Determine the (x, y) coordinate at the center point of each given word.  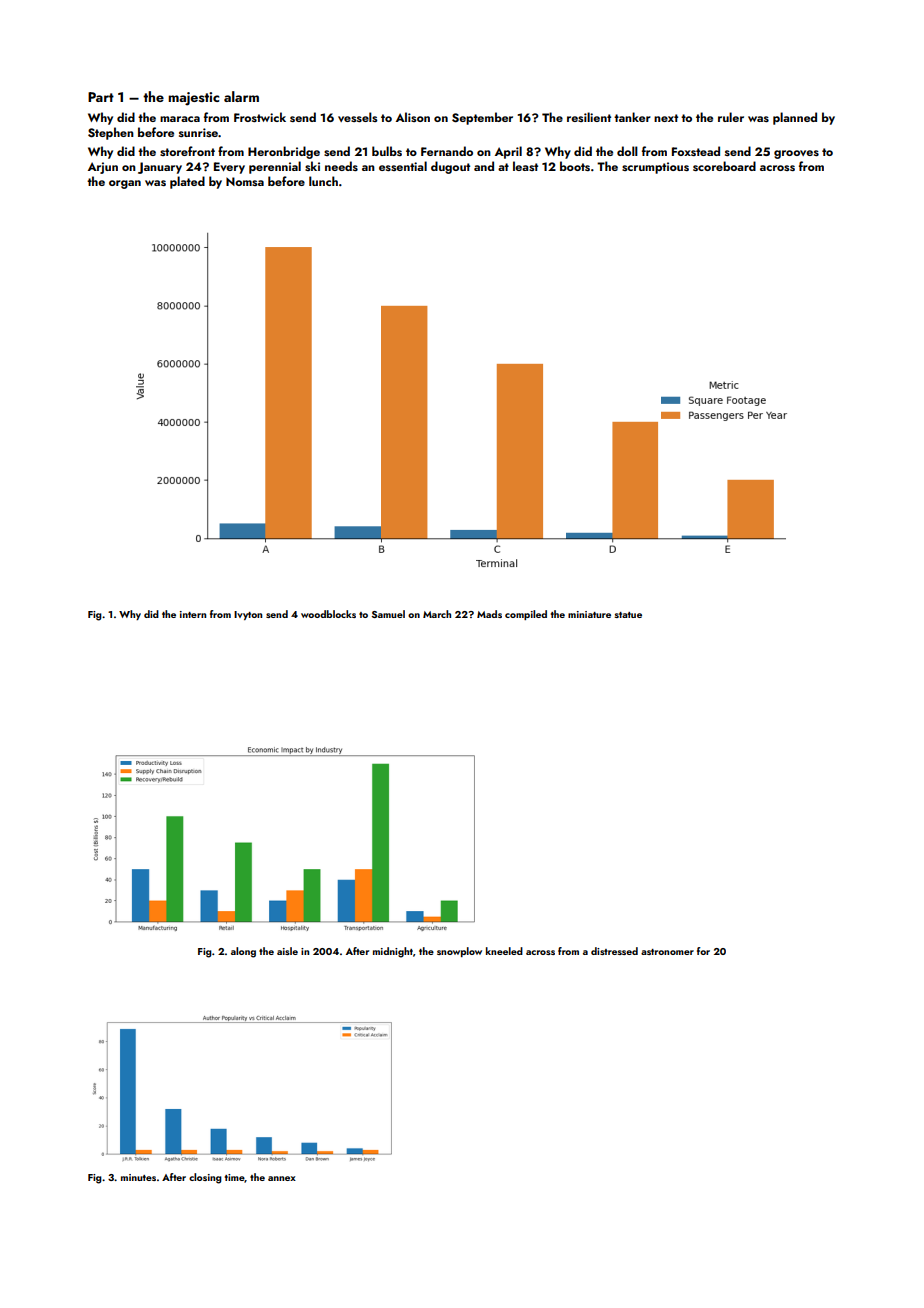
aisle (287, 951)
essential (403, 166)
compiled (526, 615)
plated (187, 182)
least (525, 166)
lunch (323, 181)
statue (628, 615)
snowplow (459, 952)
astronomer (667, 952)
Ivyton (248, 615)
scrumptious (655, 168)
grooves (796, 154)
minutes (138, 1177)
